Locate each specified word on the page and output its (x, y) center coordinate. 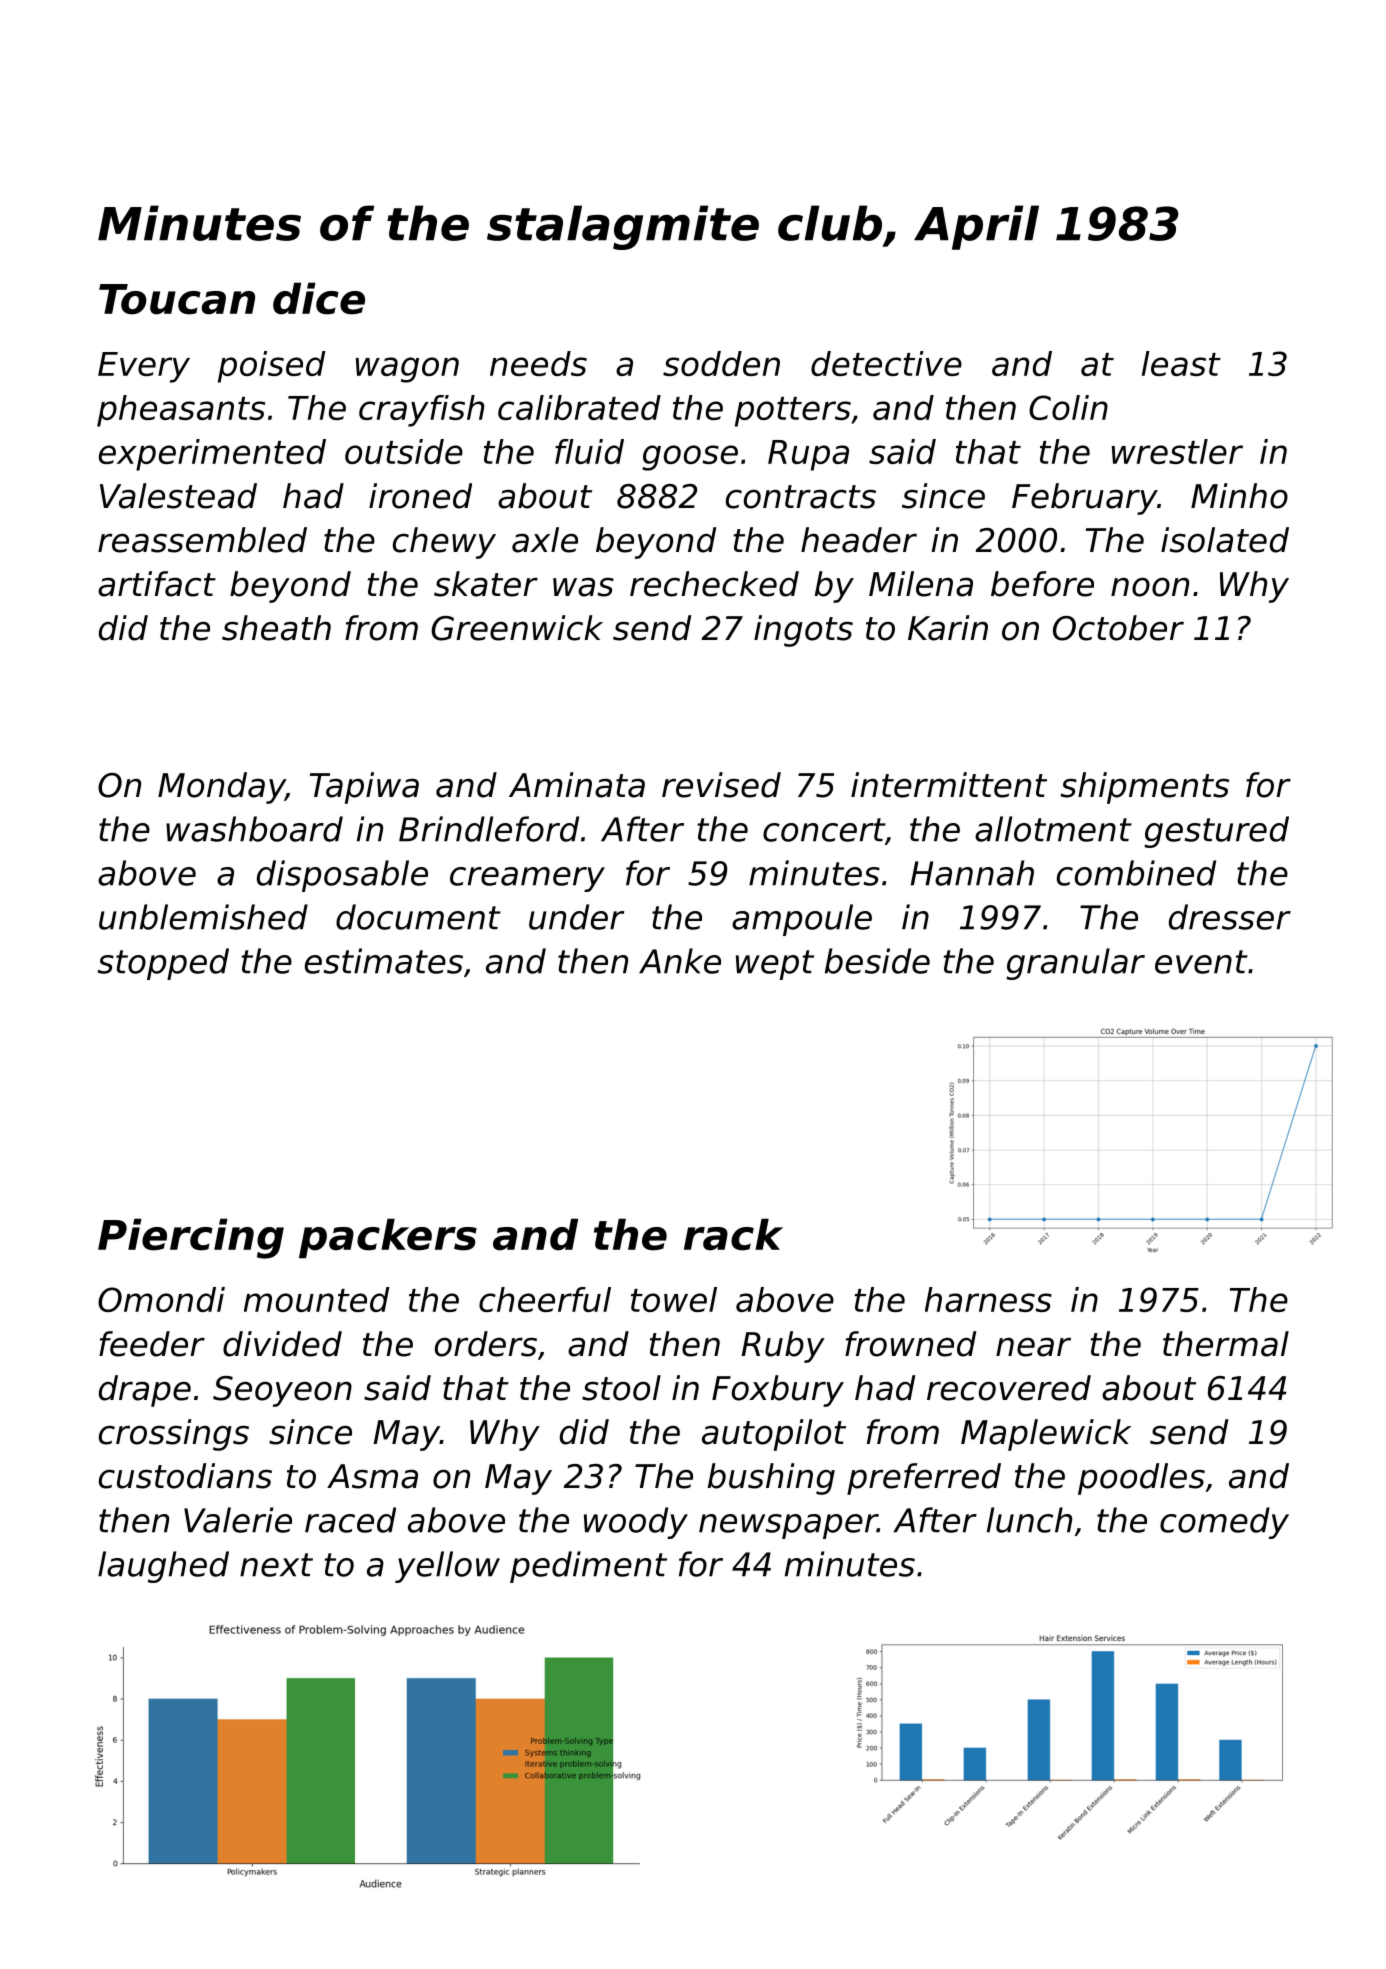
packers (388, 1238)
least (1181, 363)
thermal (1226, 1344)
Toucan (177, 299)
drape (145, 1391)
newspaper (788, 1526)
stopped (163, 964)
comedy (1224, 1523)
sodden (721, 363)
